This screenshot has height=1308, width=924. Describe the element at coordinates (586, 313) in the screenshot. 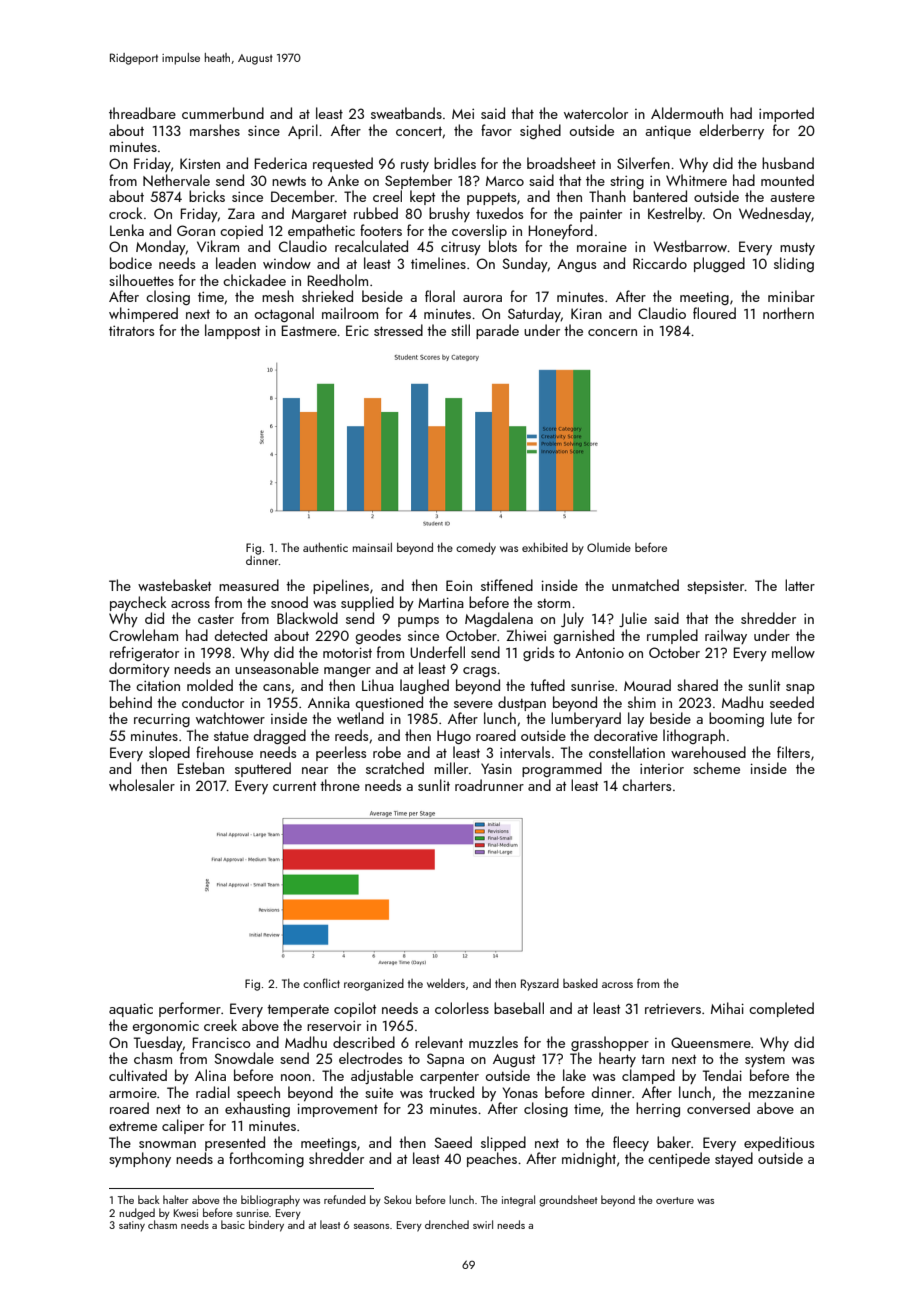

I see `Kiran` at that location.
